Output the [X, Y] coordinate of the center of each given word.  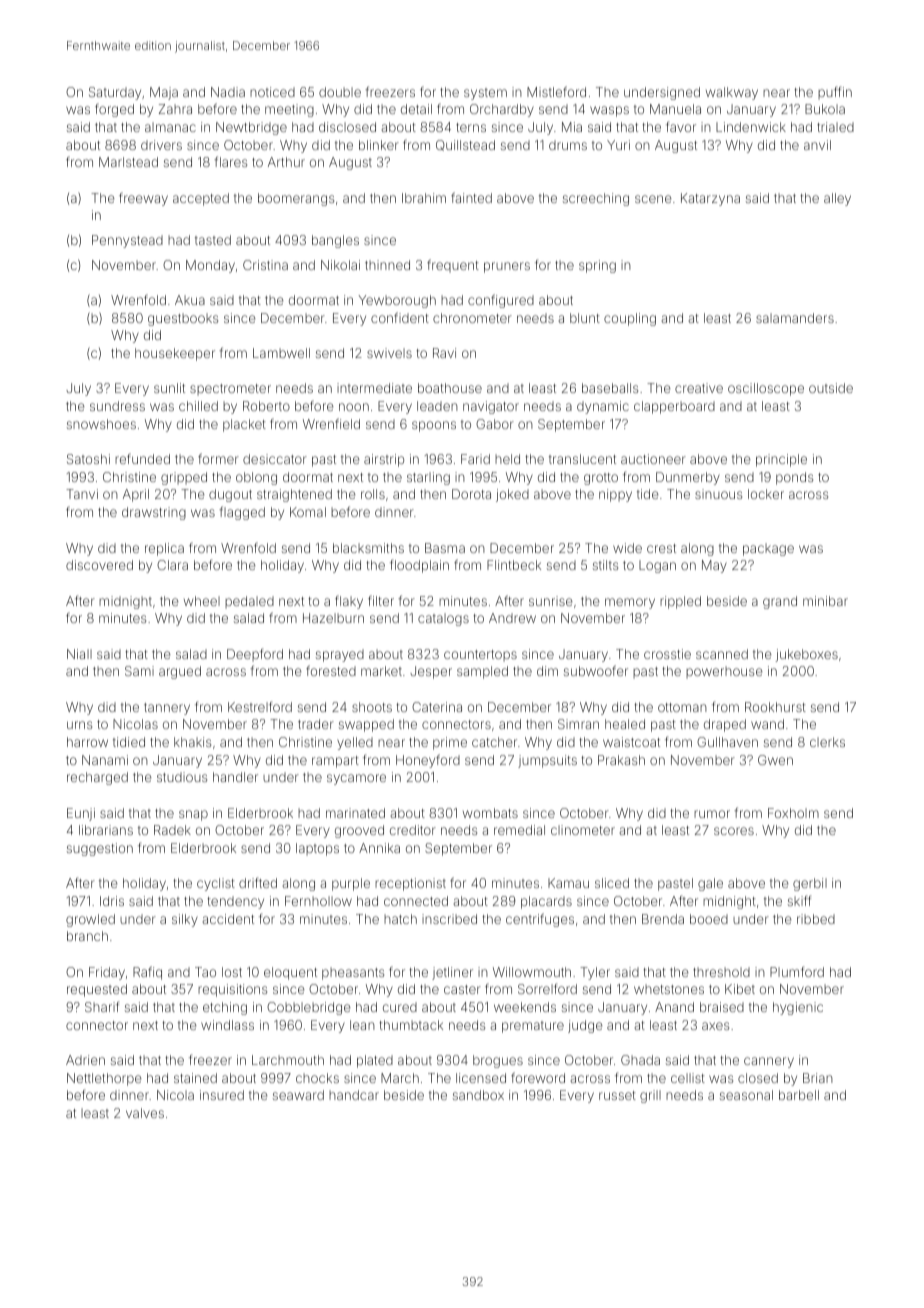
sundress [117, 406]
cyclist [216, 884]
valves [145, 1113]
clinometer [583, 830]
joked [512, 495]
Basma [445, 548]
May [714, 566]
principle [781, 460]
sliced [612, 883]
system [485, 94]
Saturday [115, 93]
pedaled [249, 602]
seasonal [746, 1095]
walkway [732, 93]
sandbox [478, 1095]
